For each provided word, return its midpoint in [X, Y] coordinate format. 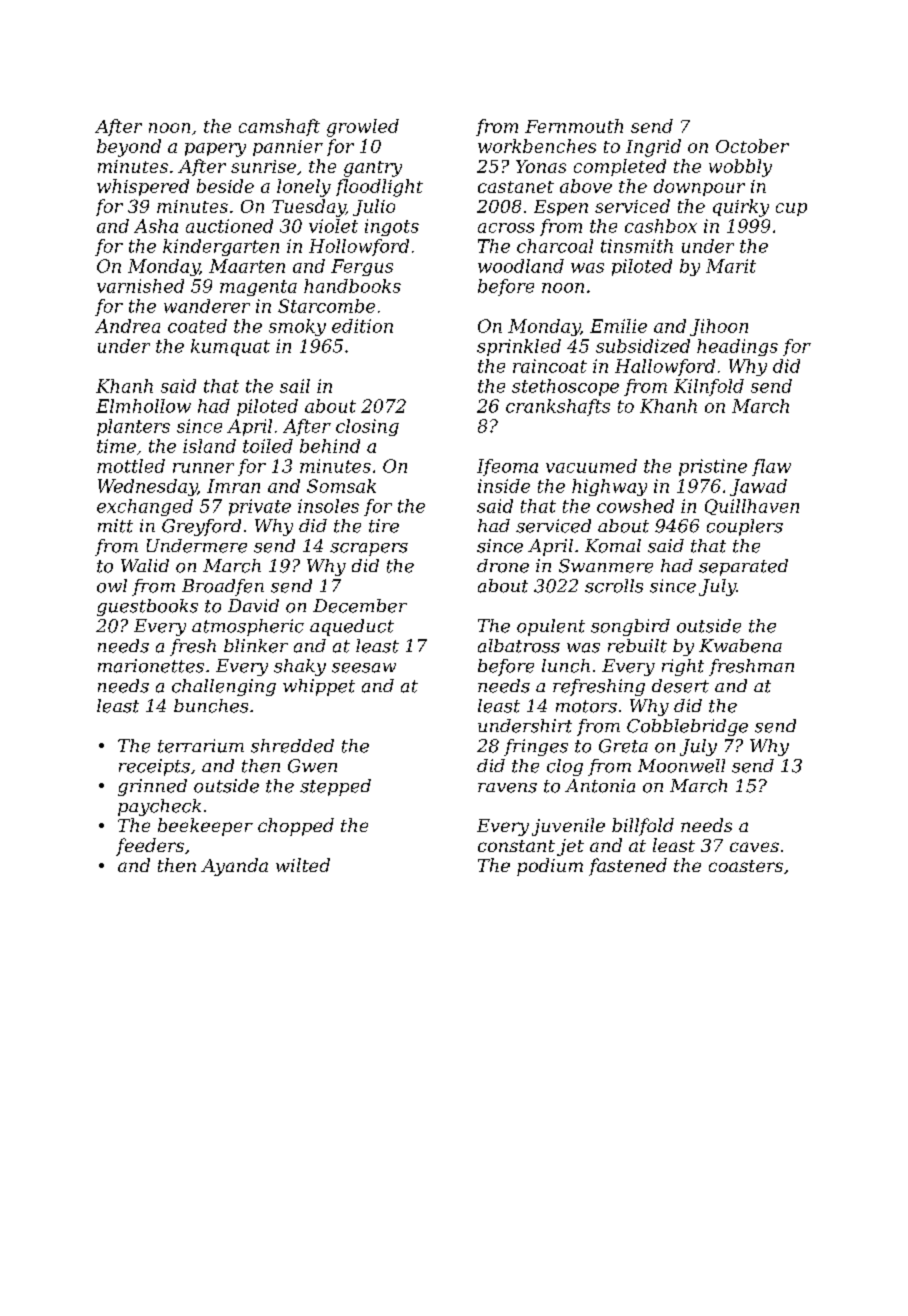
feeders [150, 847]
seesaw [364, 668]
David [253, 605]
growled [363, 128]
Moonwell [681, 766]
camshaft [279, 127]
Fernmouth [574, 126]
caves [754, 847]
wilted [303, 865]
